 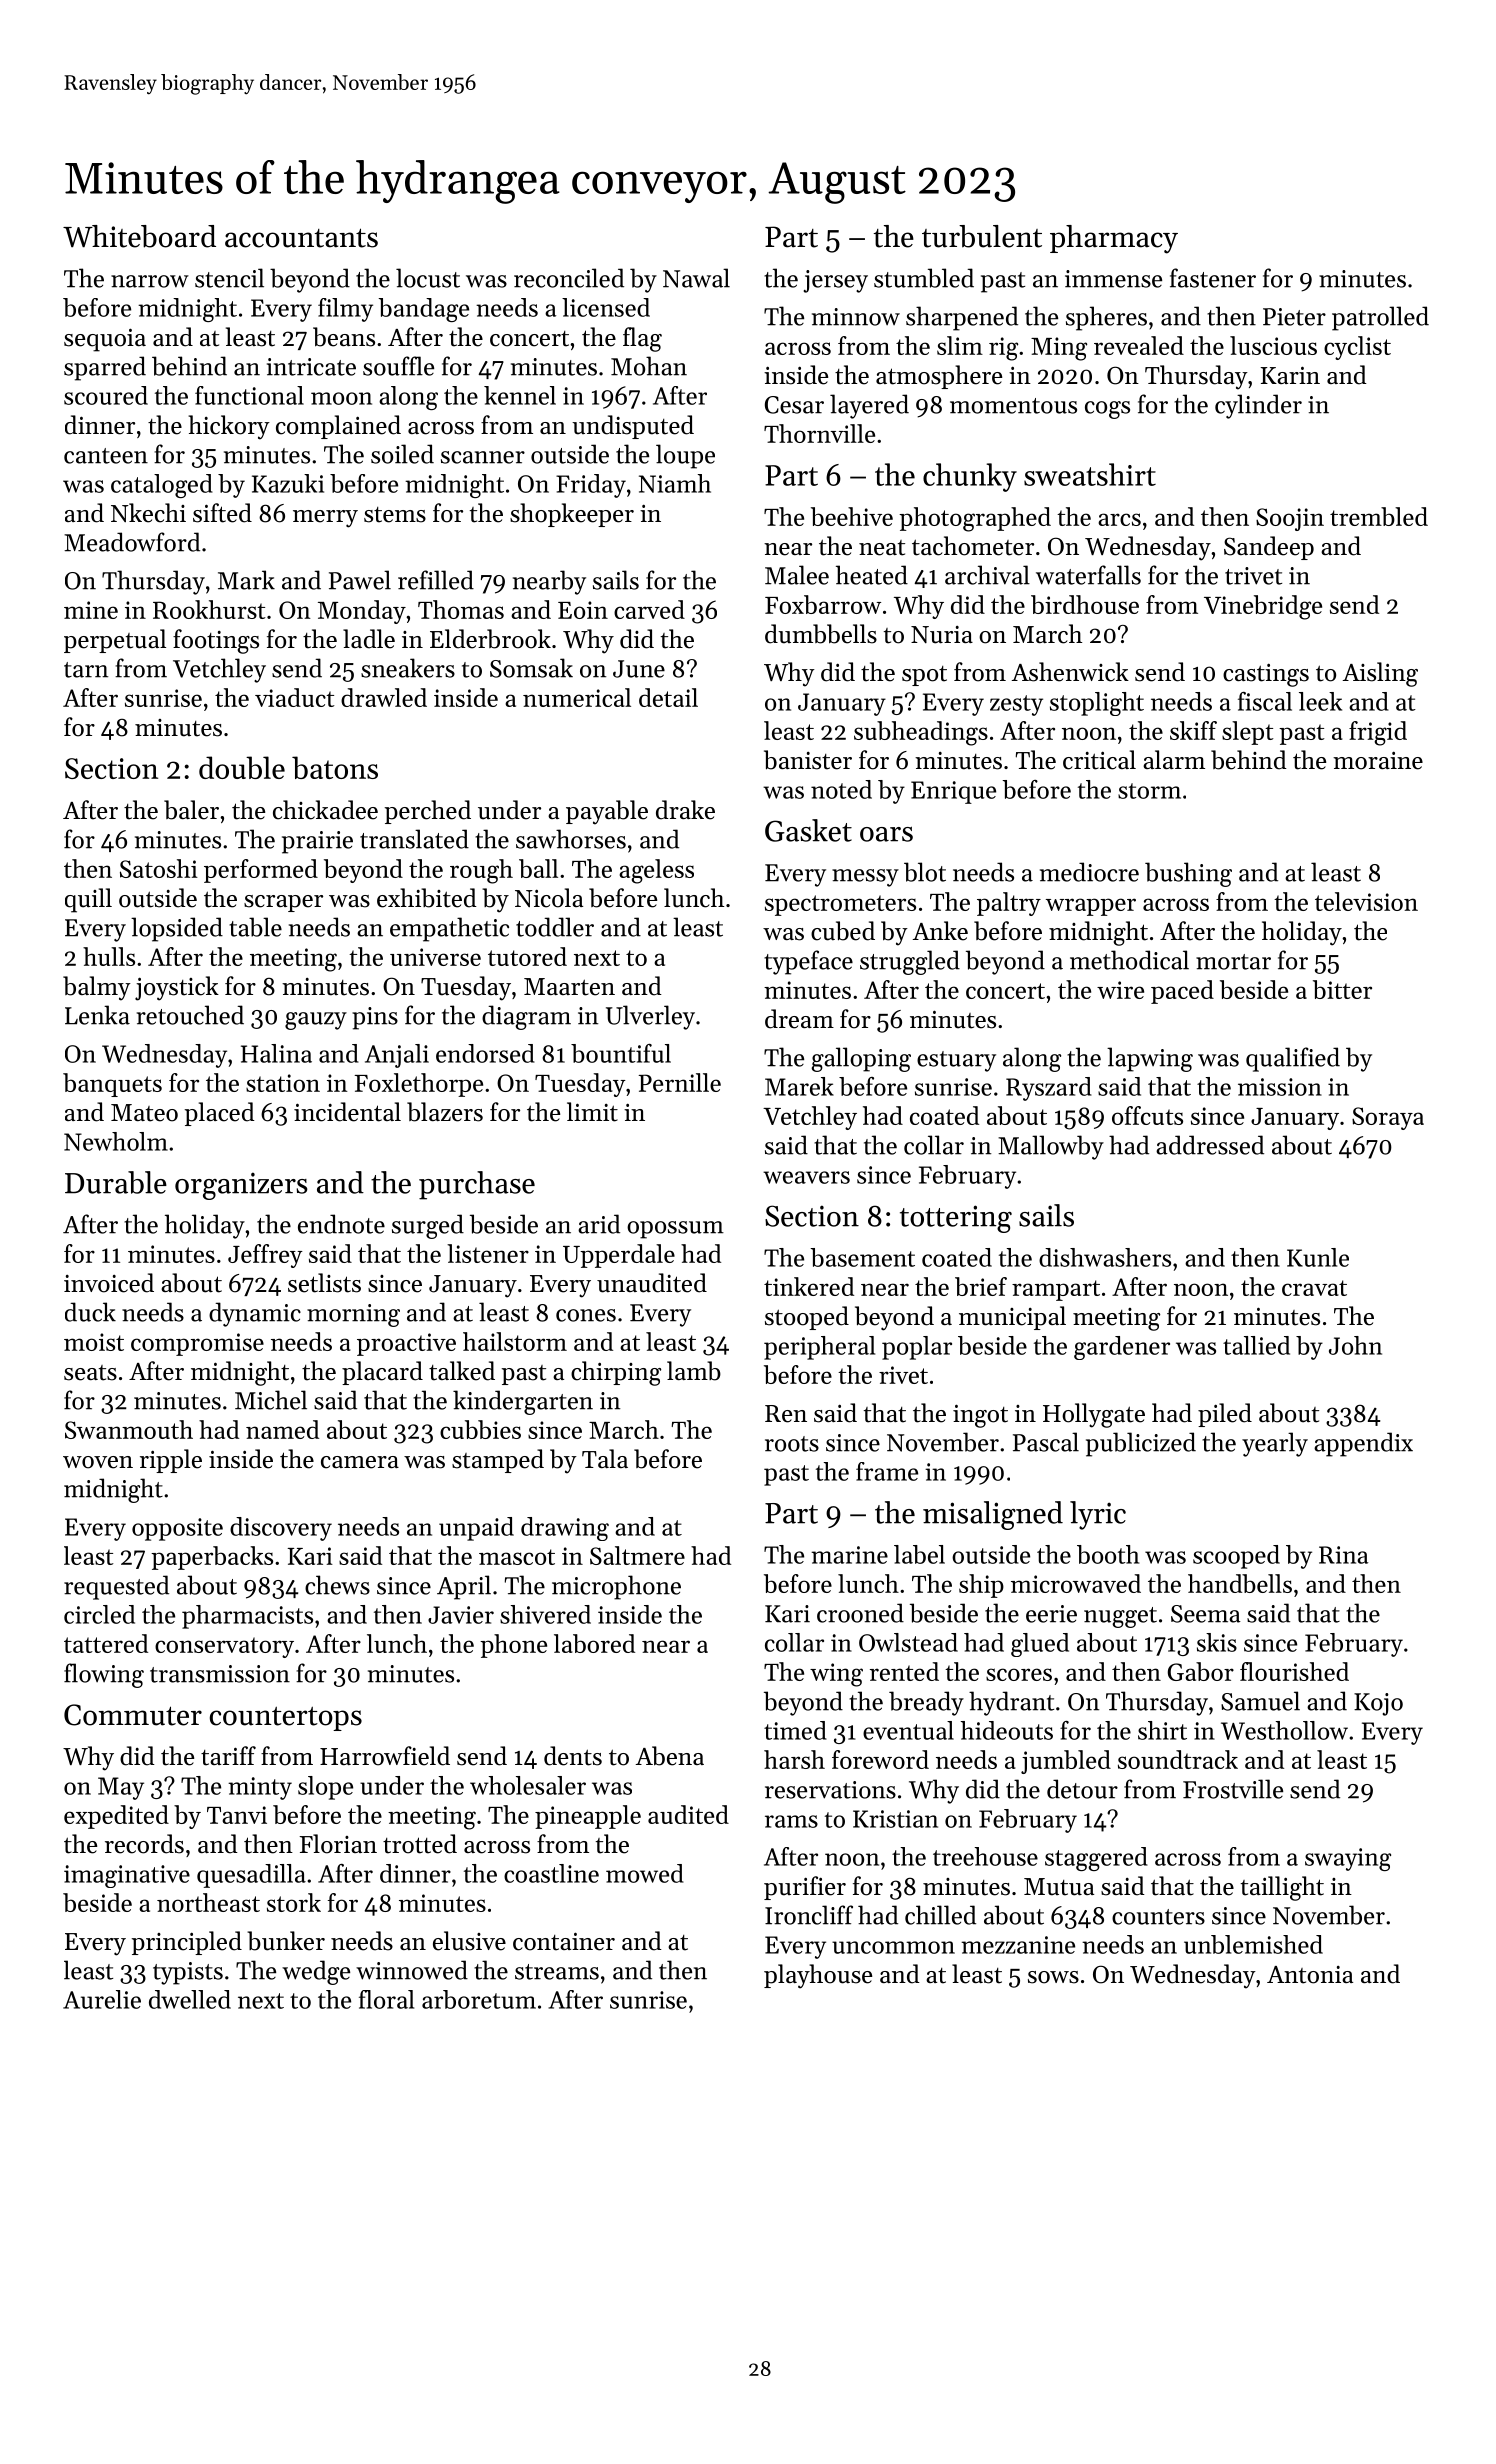 What do you see at coordinates (806, 1177) in the screenshot?
I see `weavers` at bounding box center [806, 1177].
